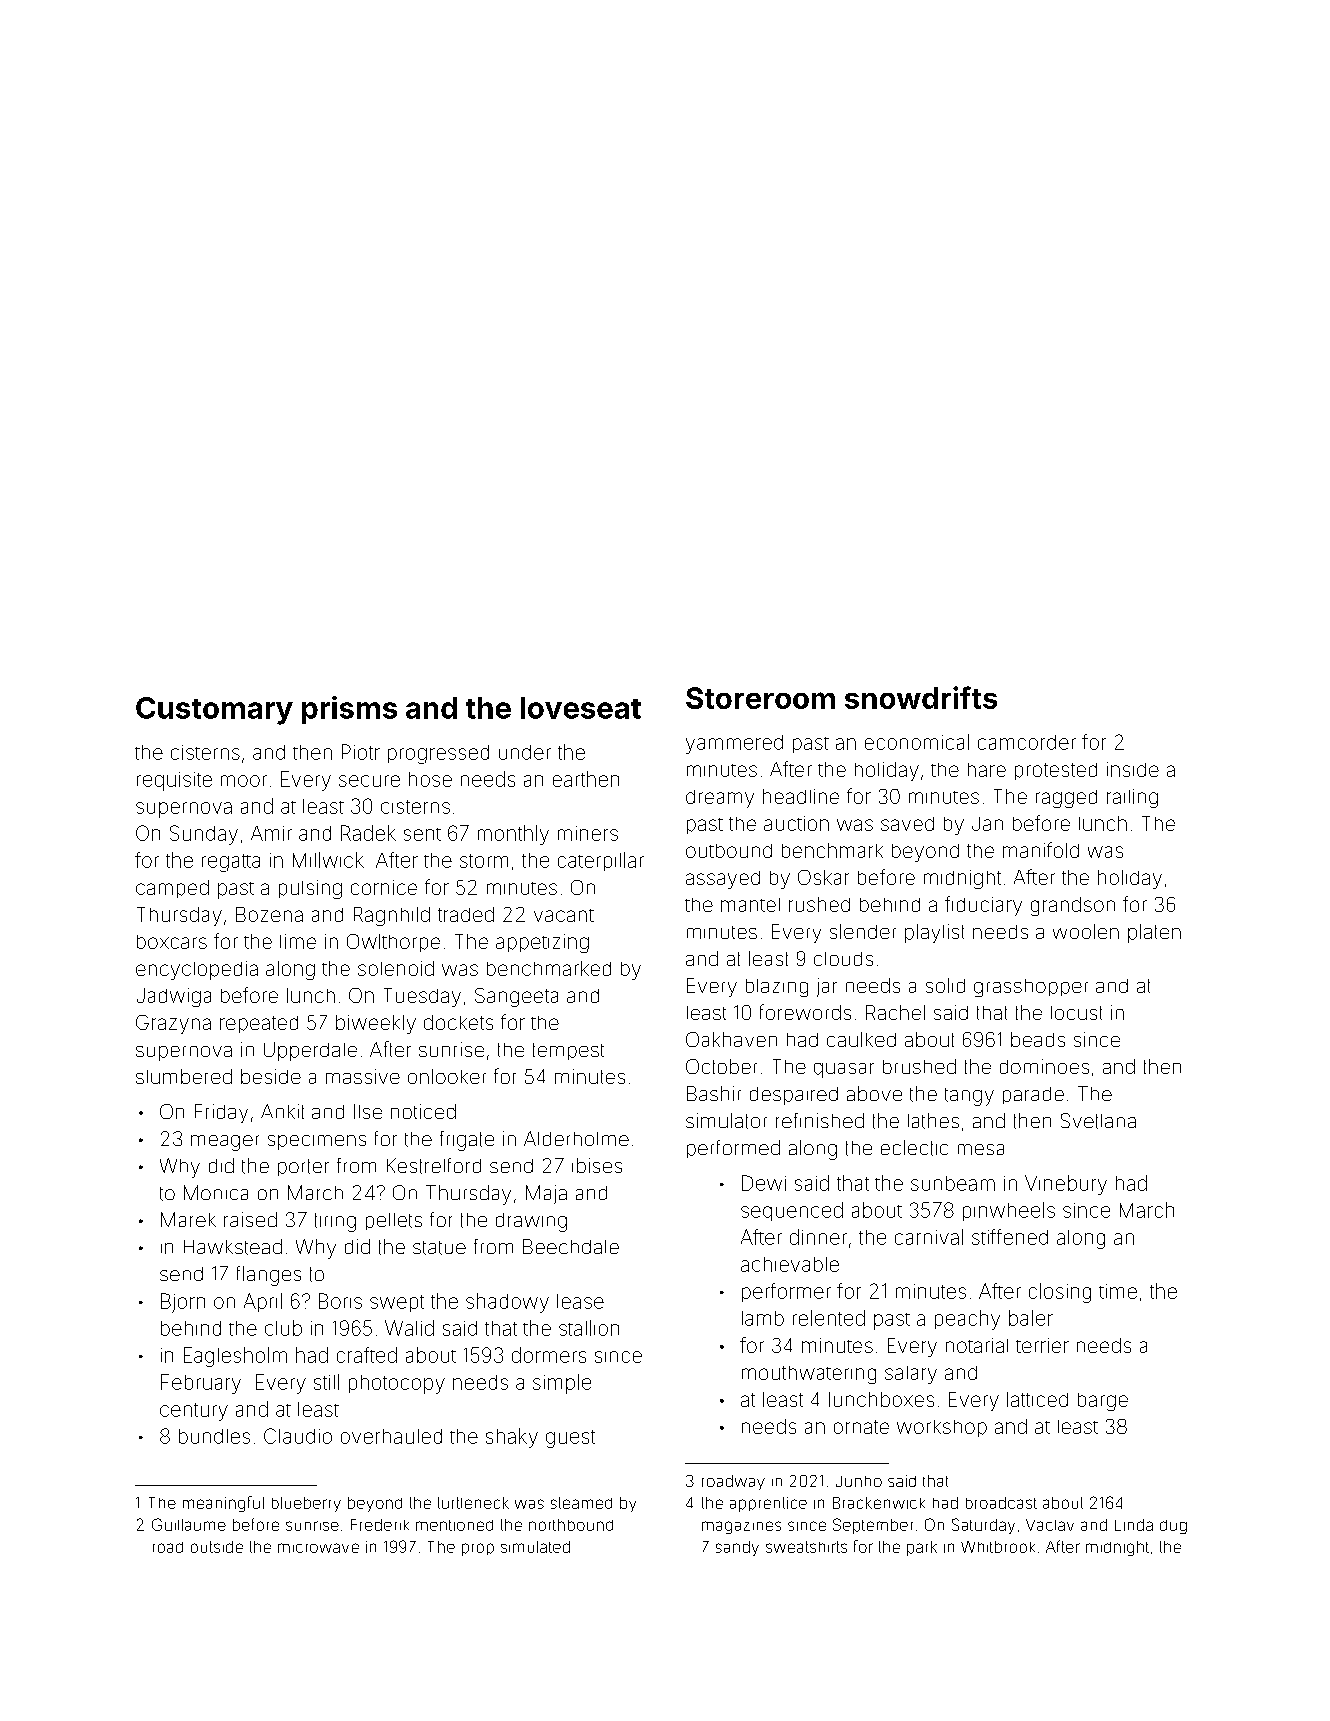 The width and height of the document is (1330, 1721). Describe the element at coordinates (349, 710) in the document. I see `prisms` at that location.
